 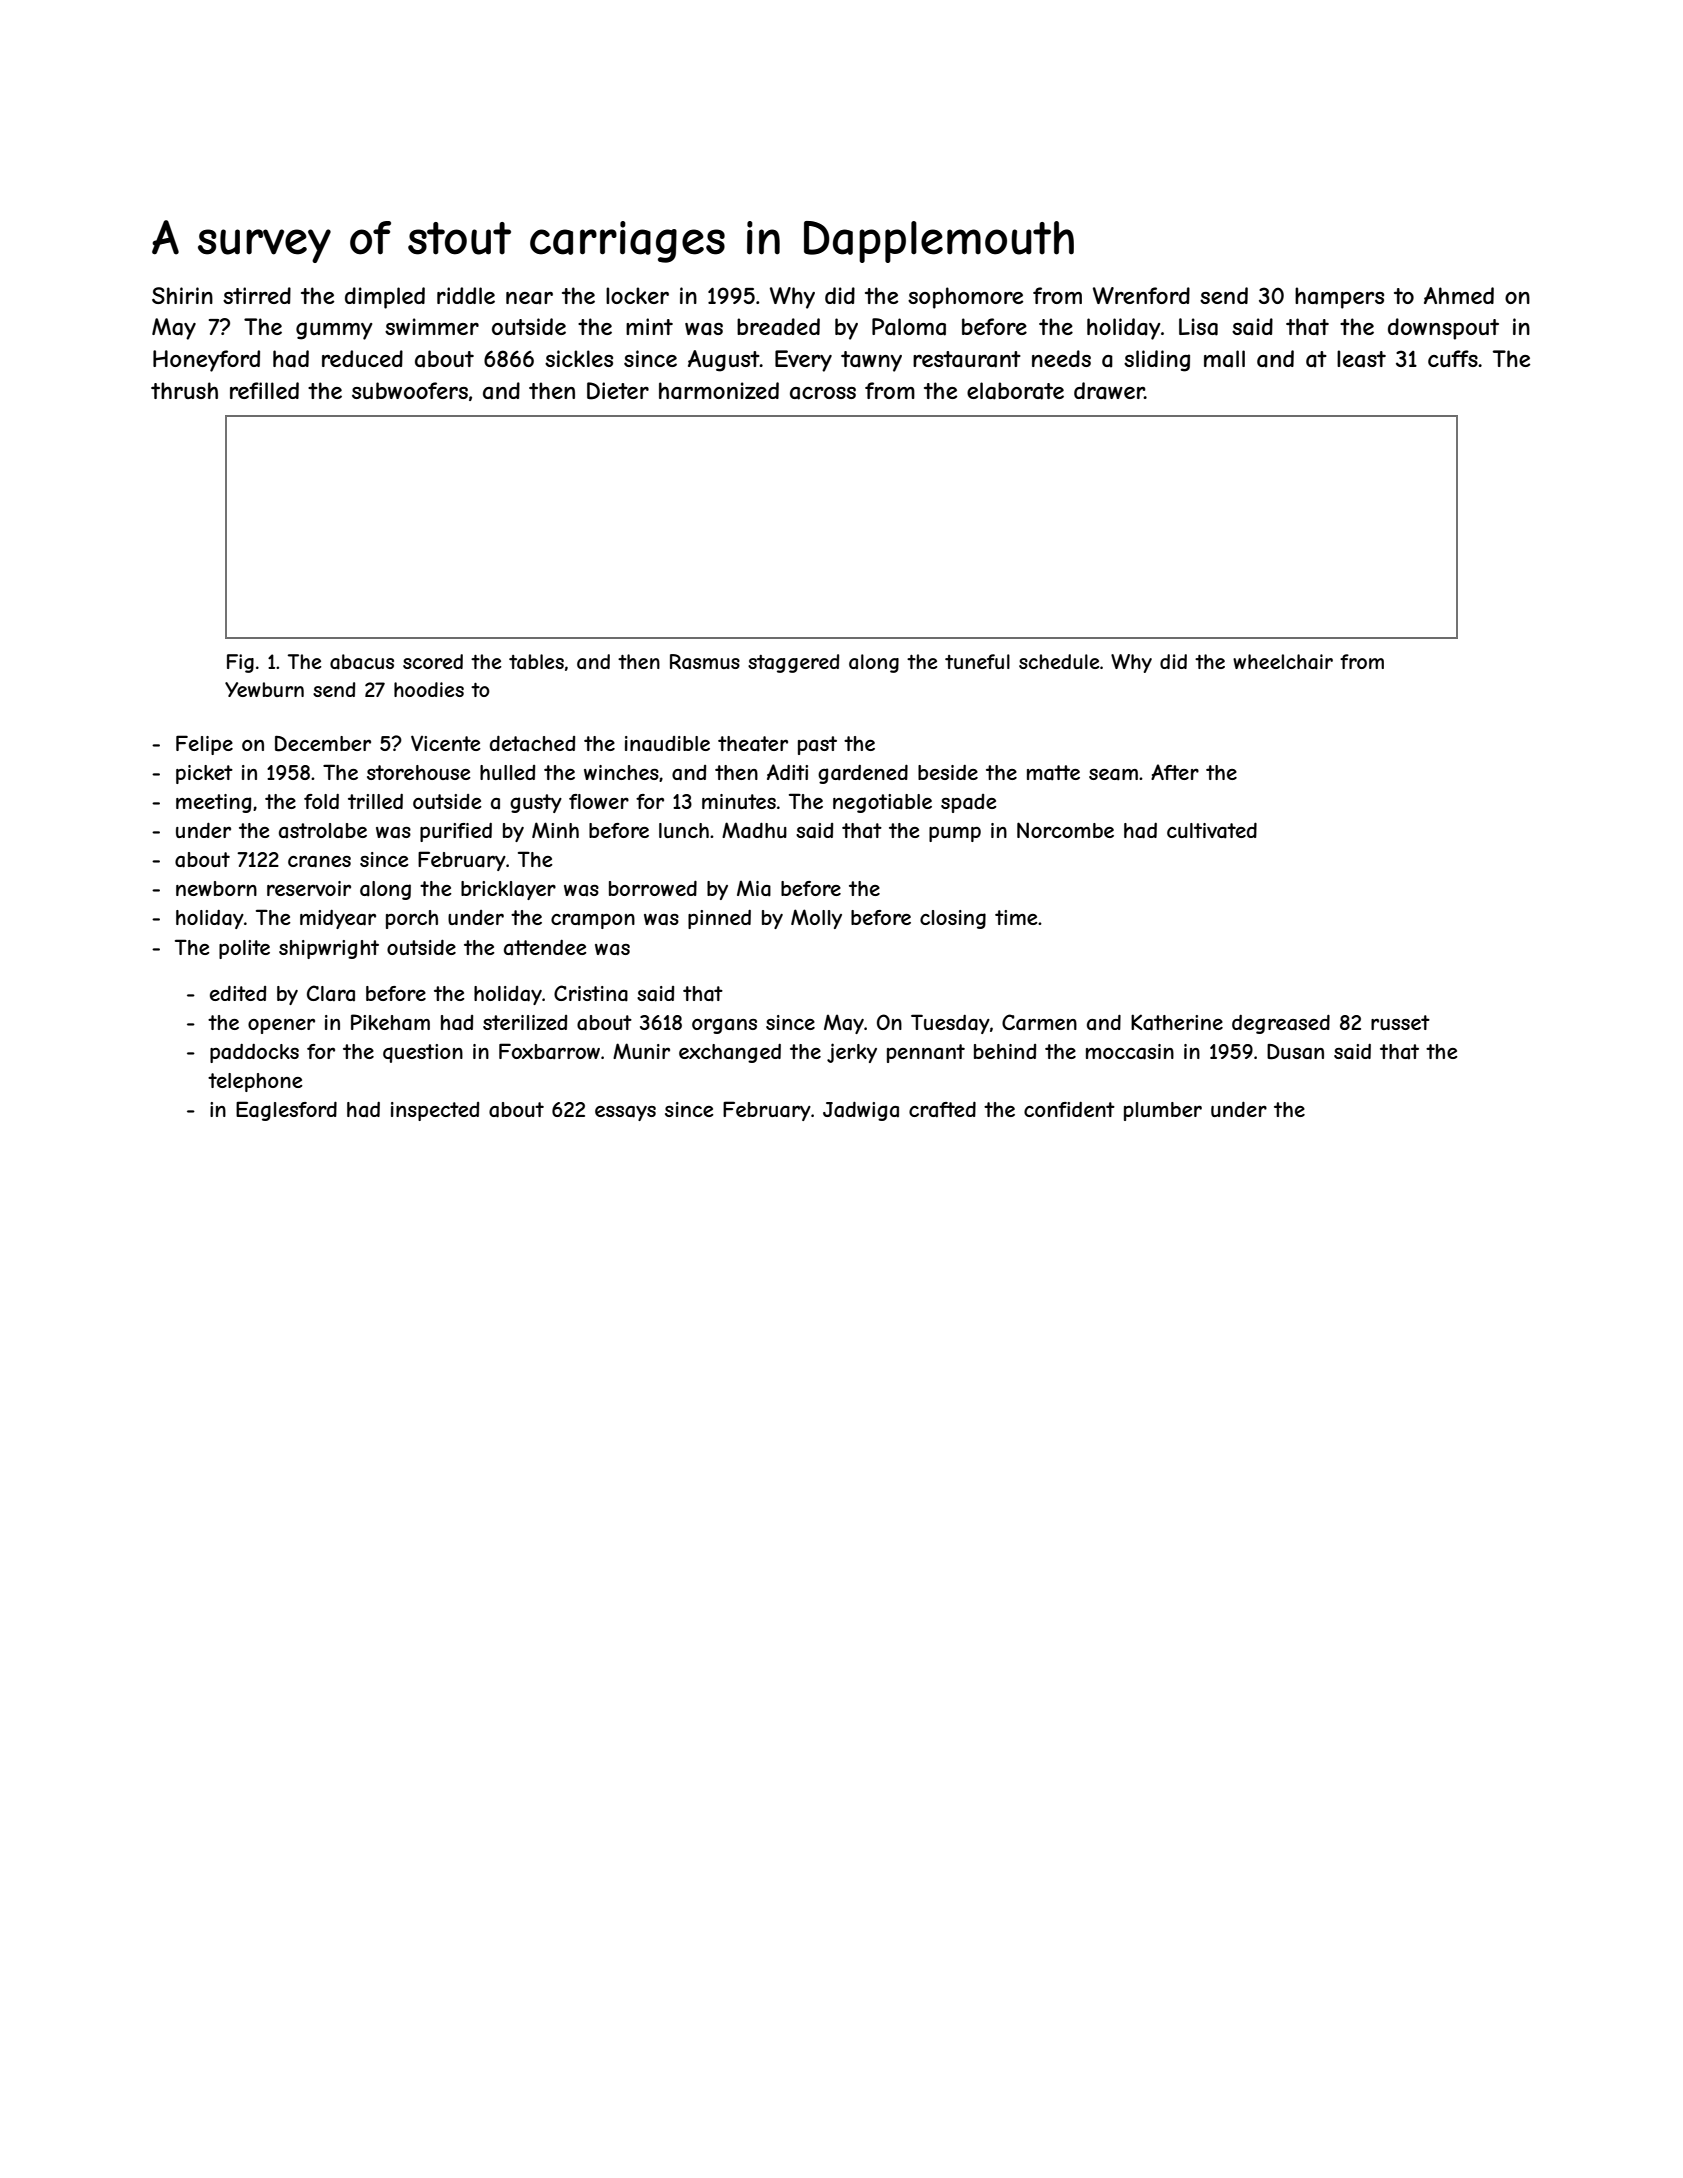 I want to click on plumber, so click(x=1163, y=1111).
